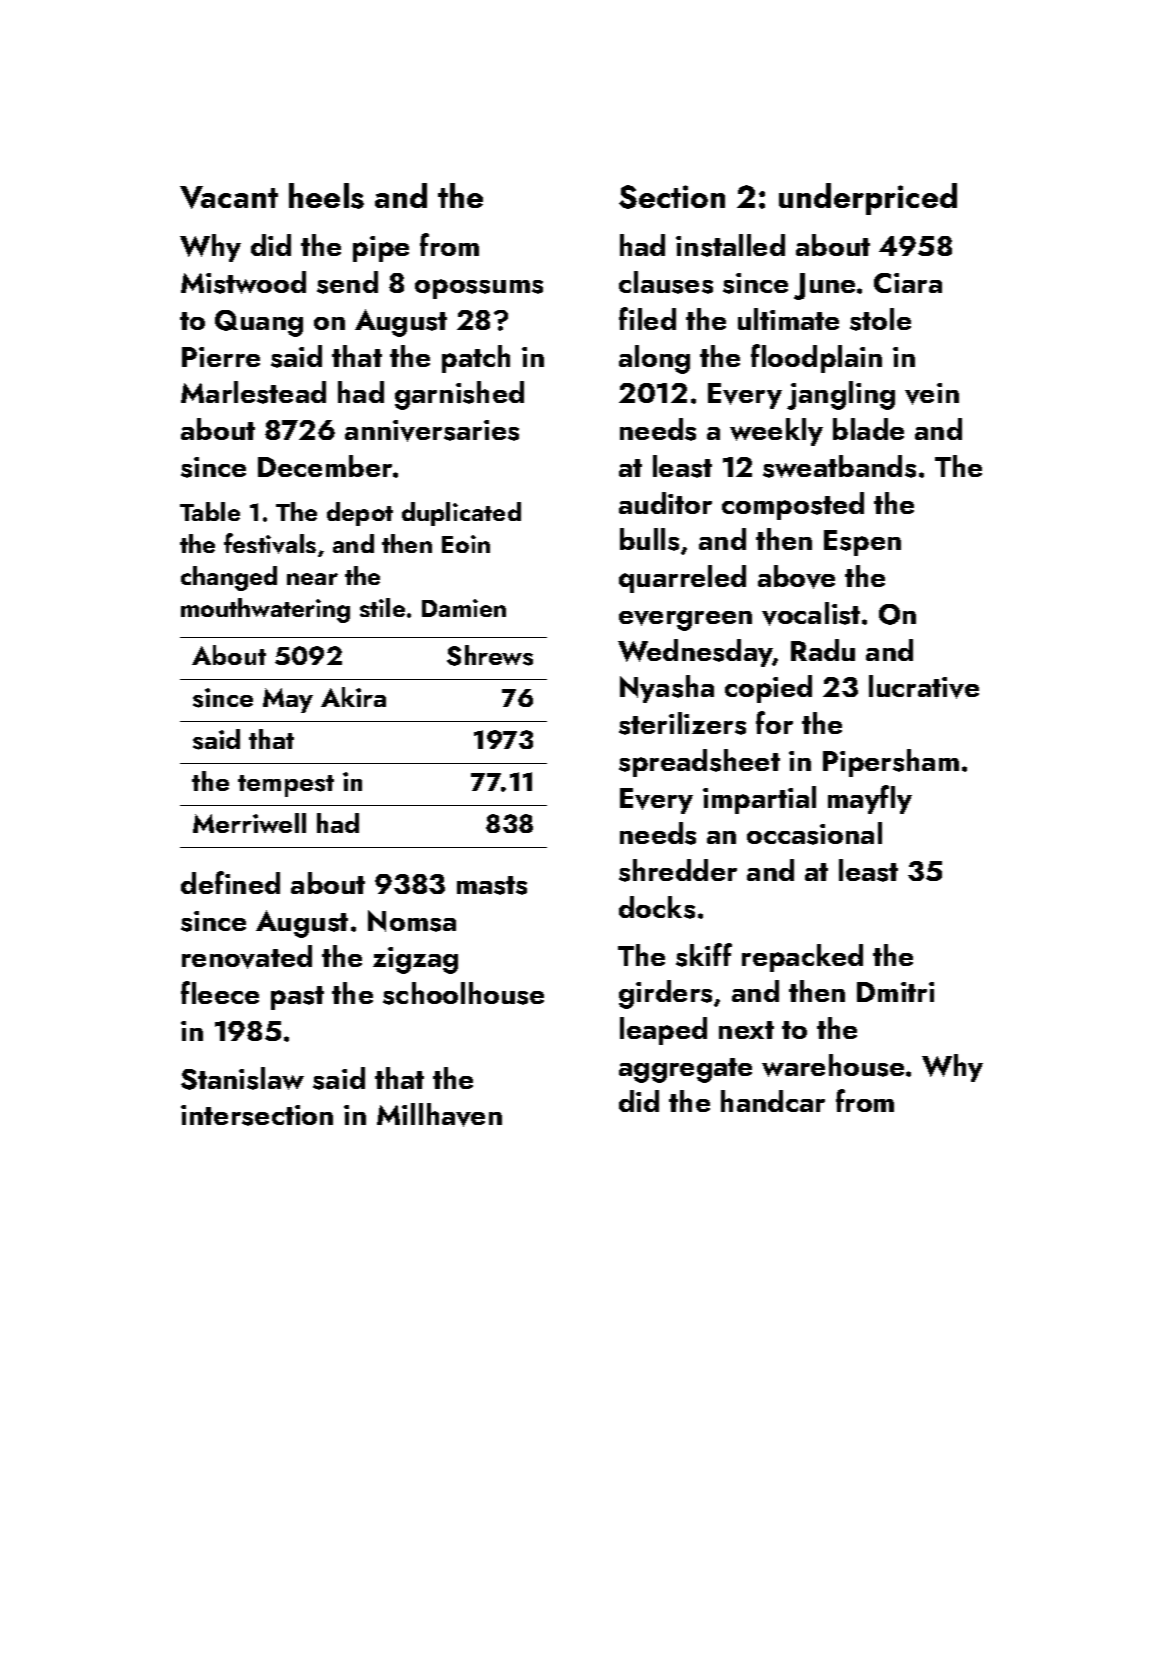 The height and width of the screenshot is (1654, 1165). I want to click on auditor, so click(665, 503).
